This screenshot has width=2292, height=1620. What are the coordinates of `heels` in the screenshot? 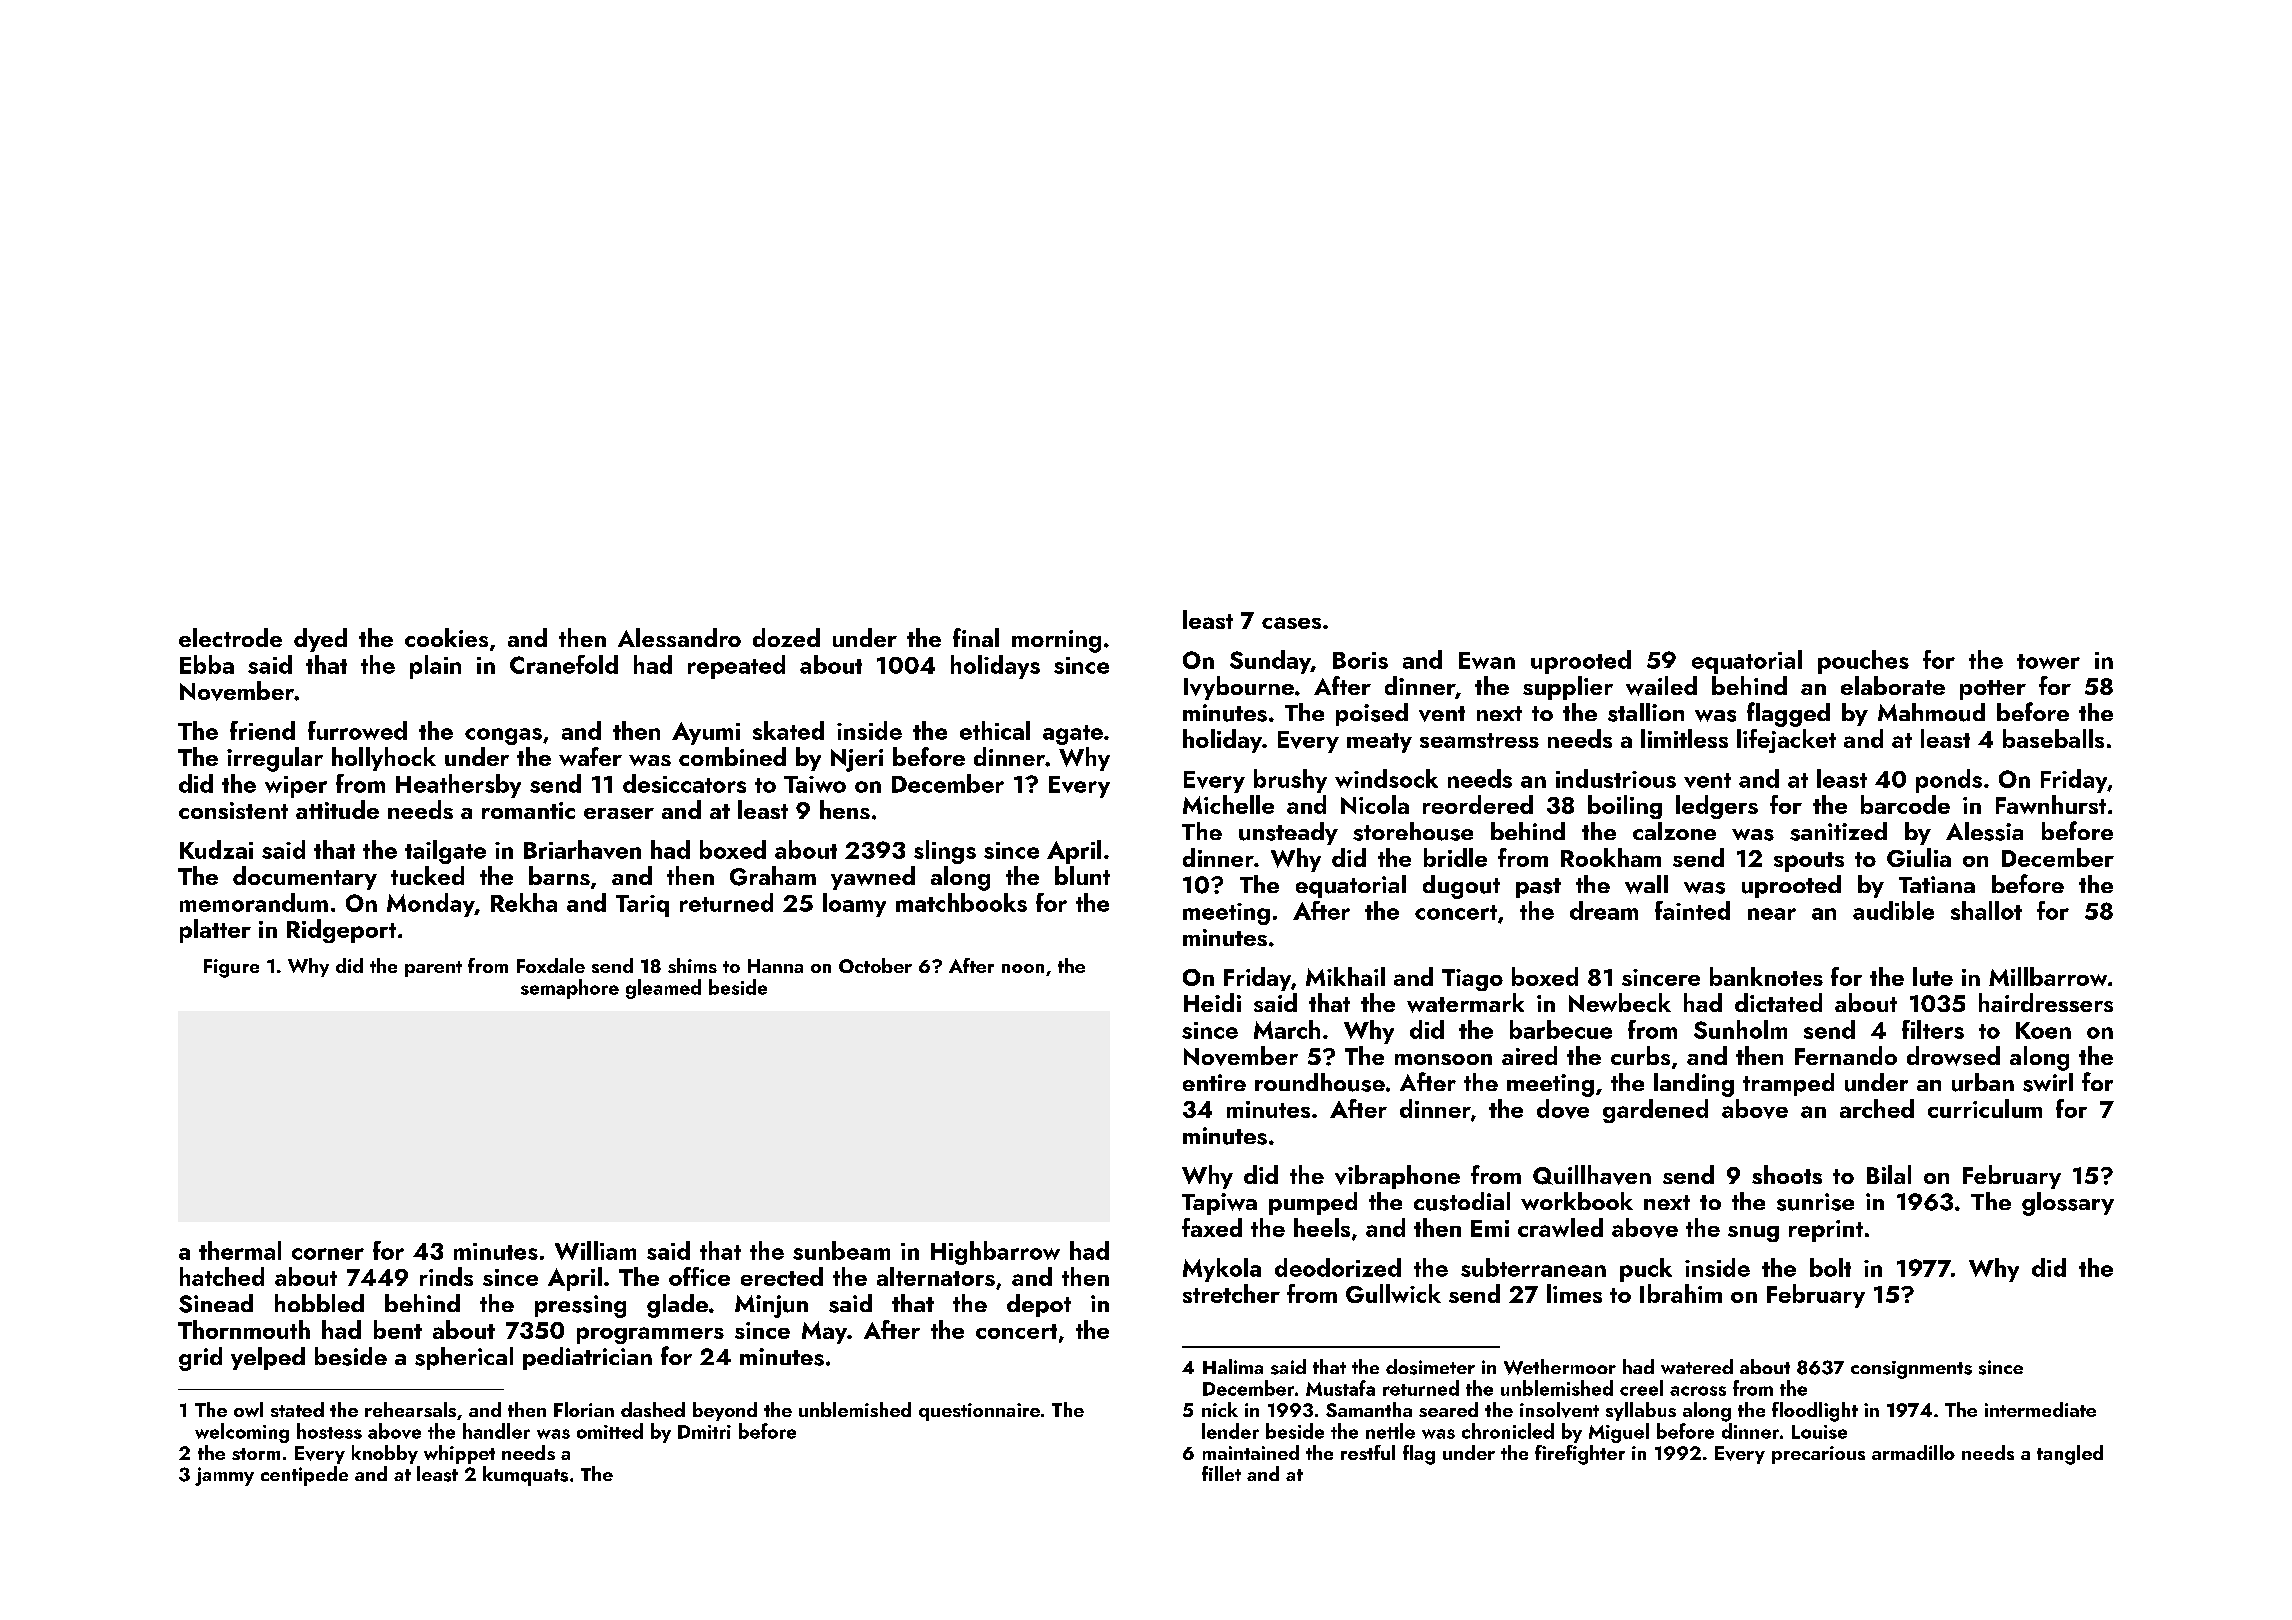 It's located at (1322, 1227).
